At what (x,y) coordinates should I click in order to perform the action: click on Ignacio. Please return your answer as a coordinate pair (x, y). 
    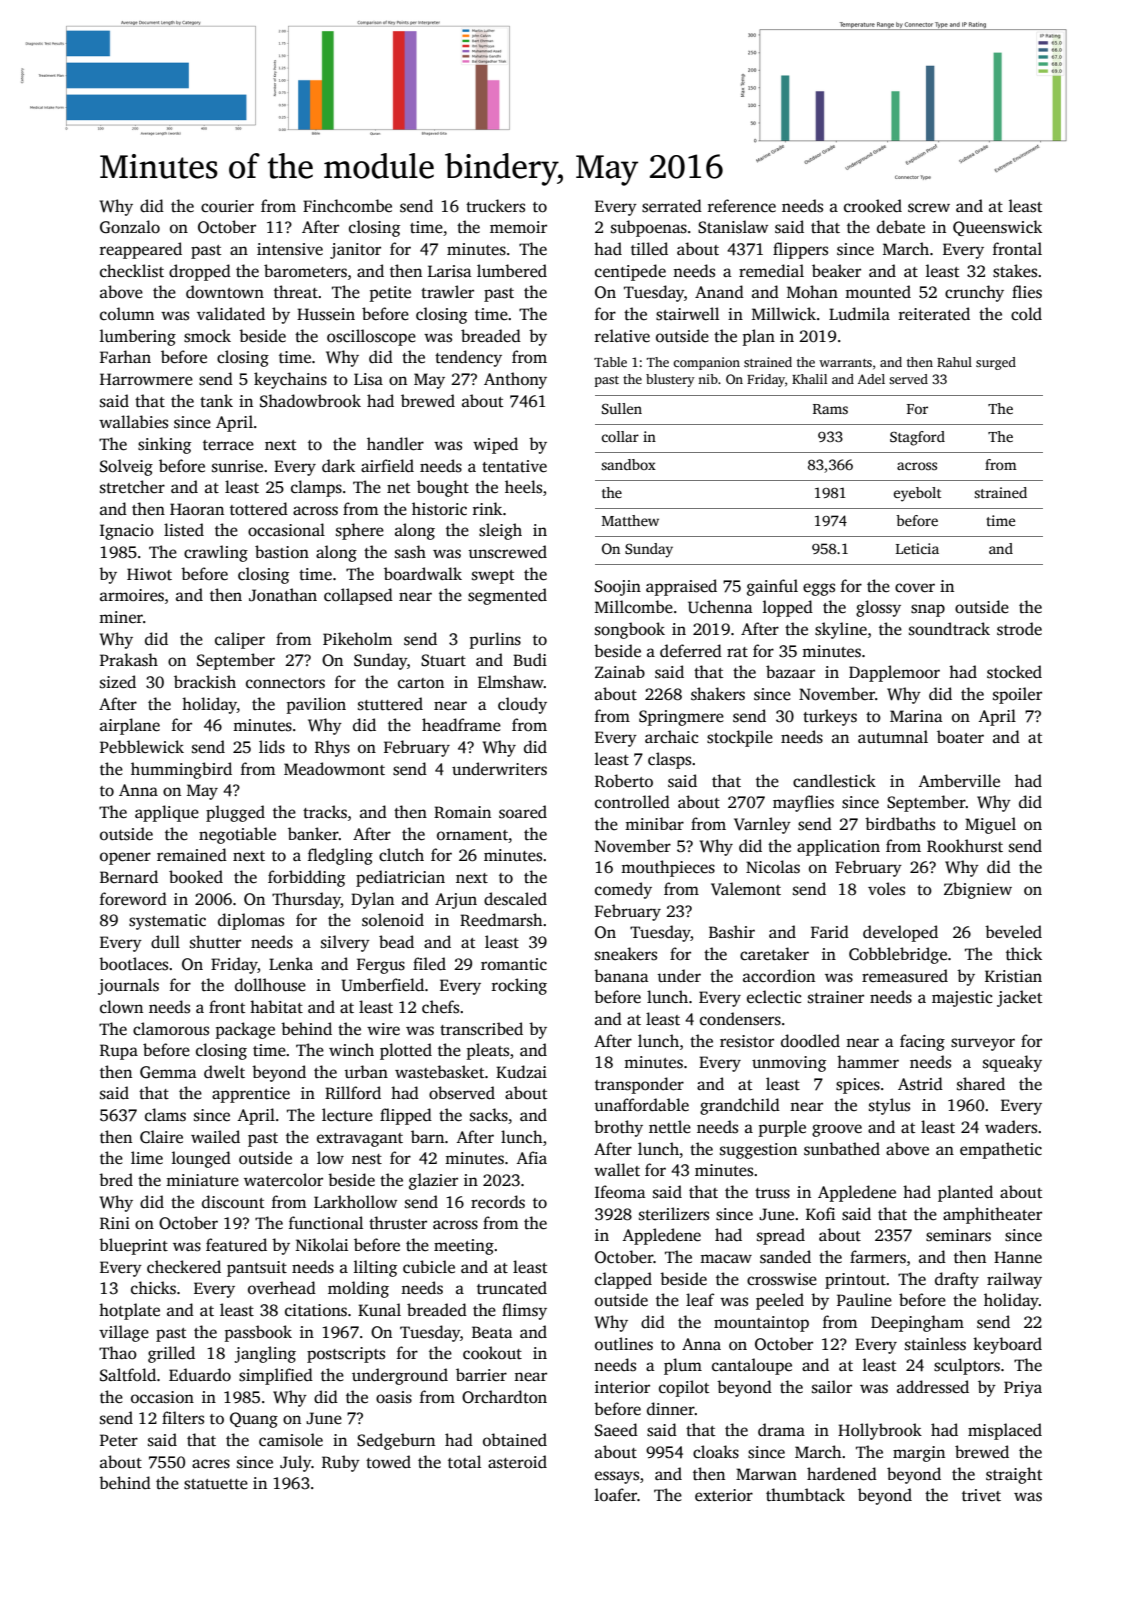
    Looking at the image, I should click on (127, 532).
